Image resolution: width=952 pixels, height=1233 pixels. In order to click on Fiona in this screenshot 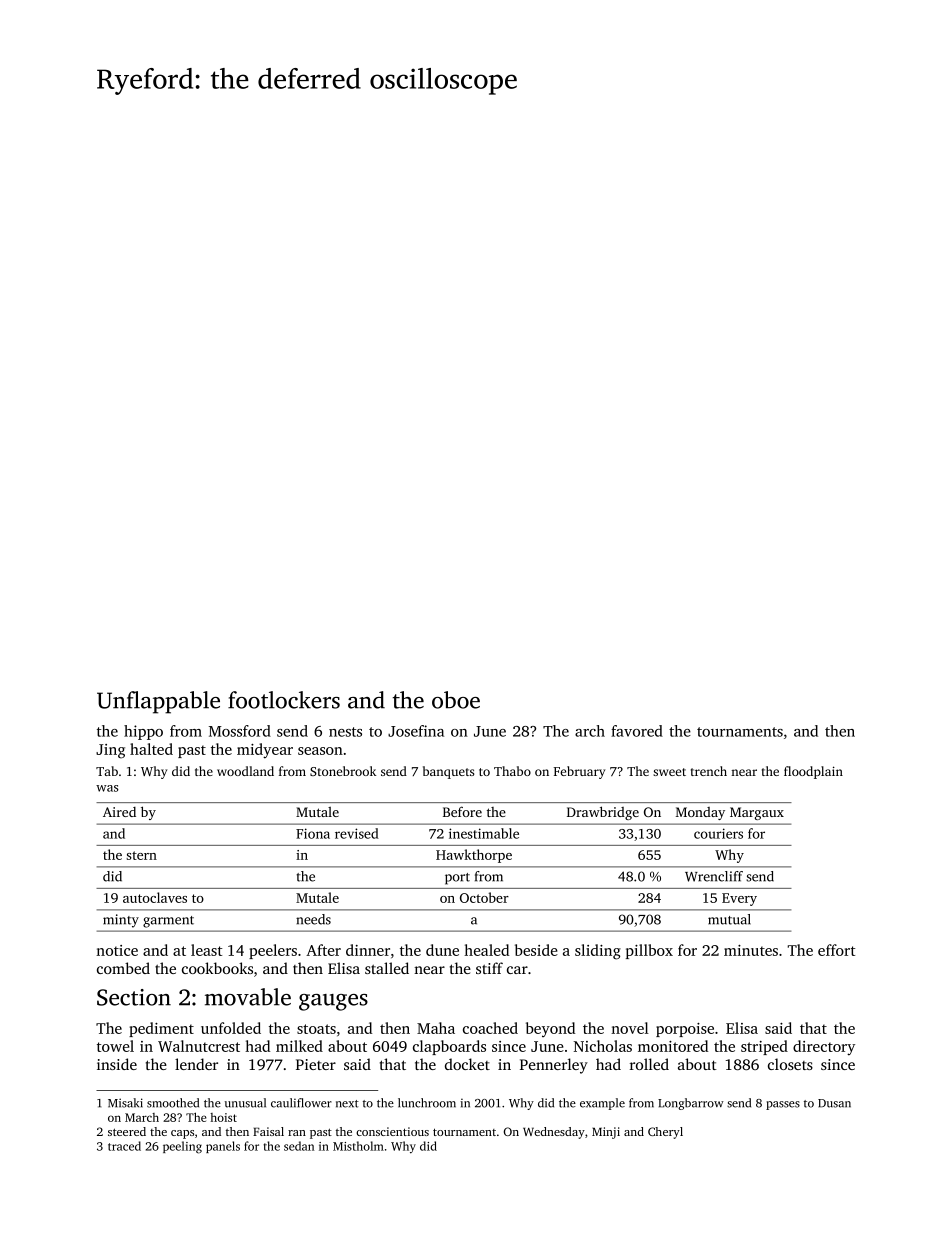, I will do `click(313, 833)`.
